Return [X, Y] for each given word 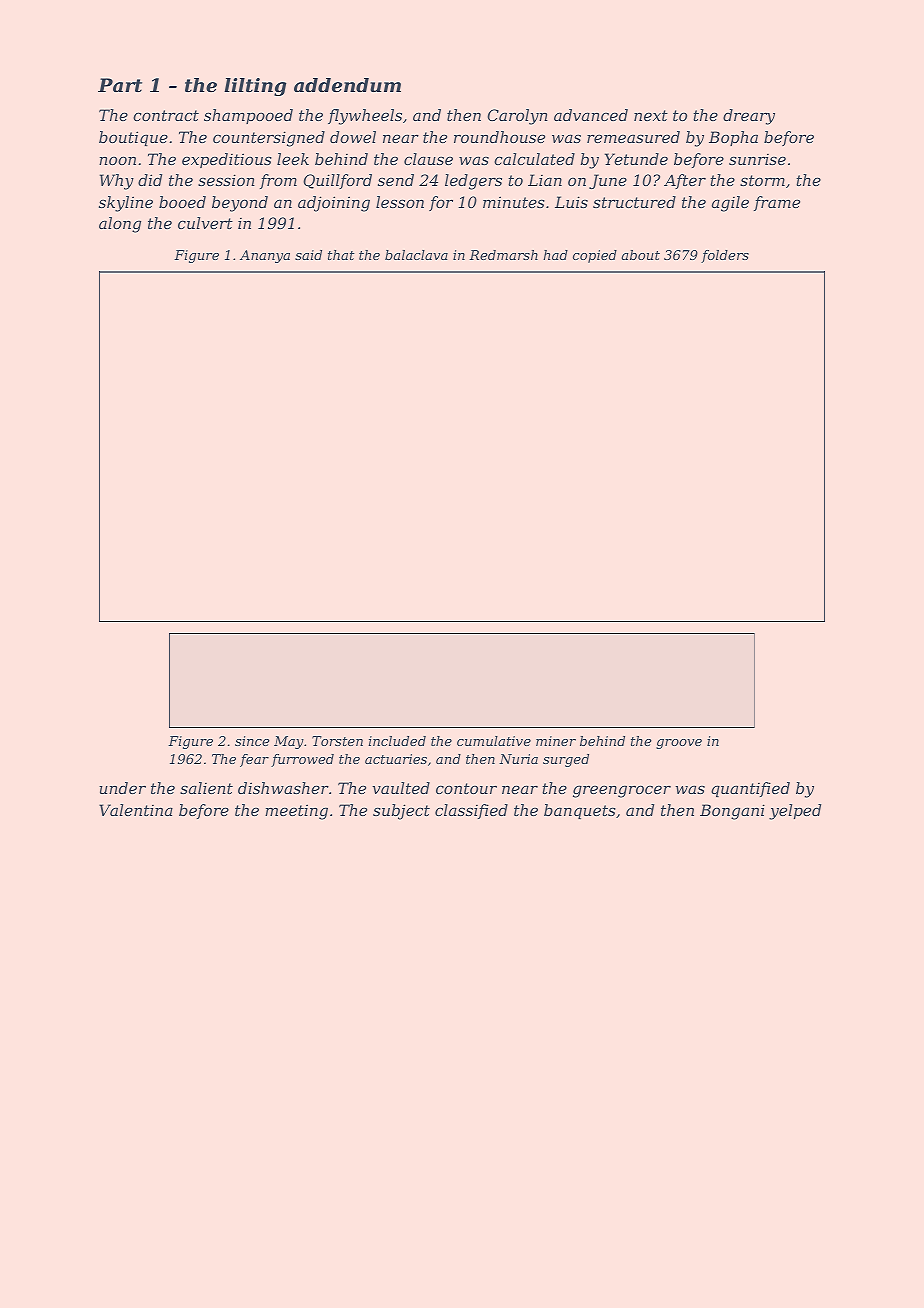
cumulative [494, 741]
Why [117, 182]
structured [634, 202]
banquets [580, 811]
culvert [205, 223]
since [252, 741]
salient [206, 788]
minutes [514, 202]
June [608, 181]
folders [725, 256]
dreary [749, 117]
